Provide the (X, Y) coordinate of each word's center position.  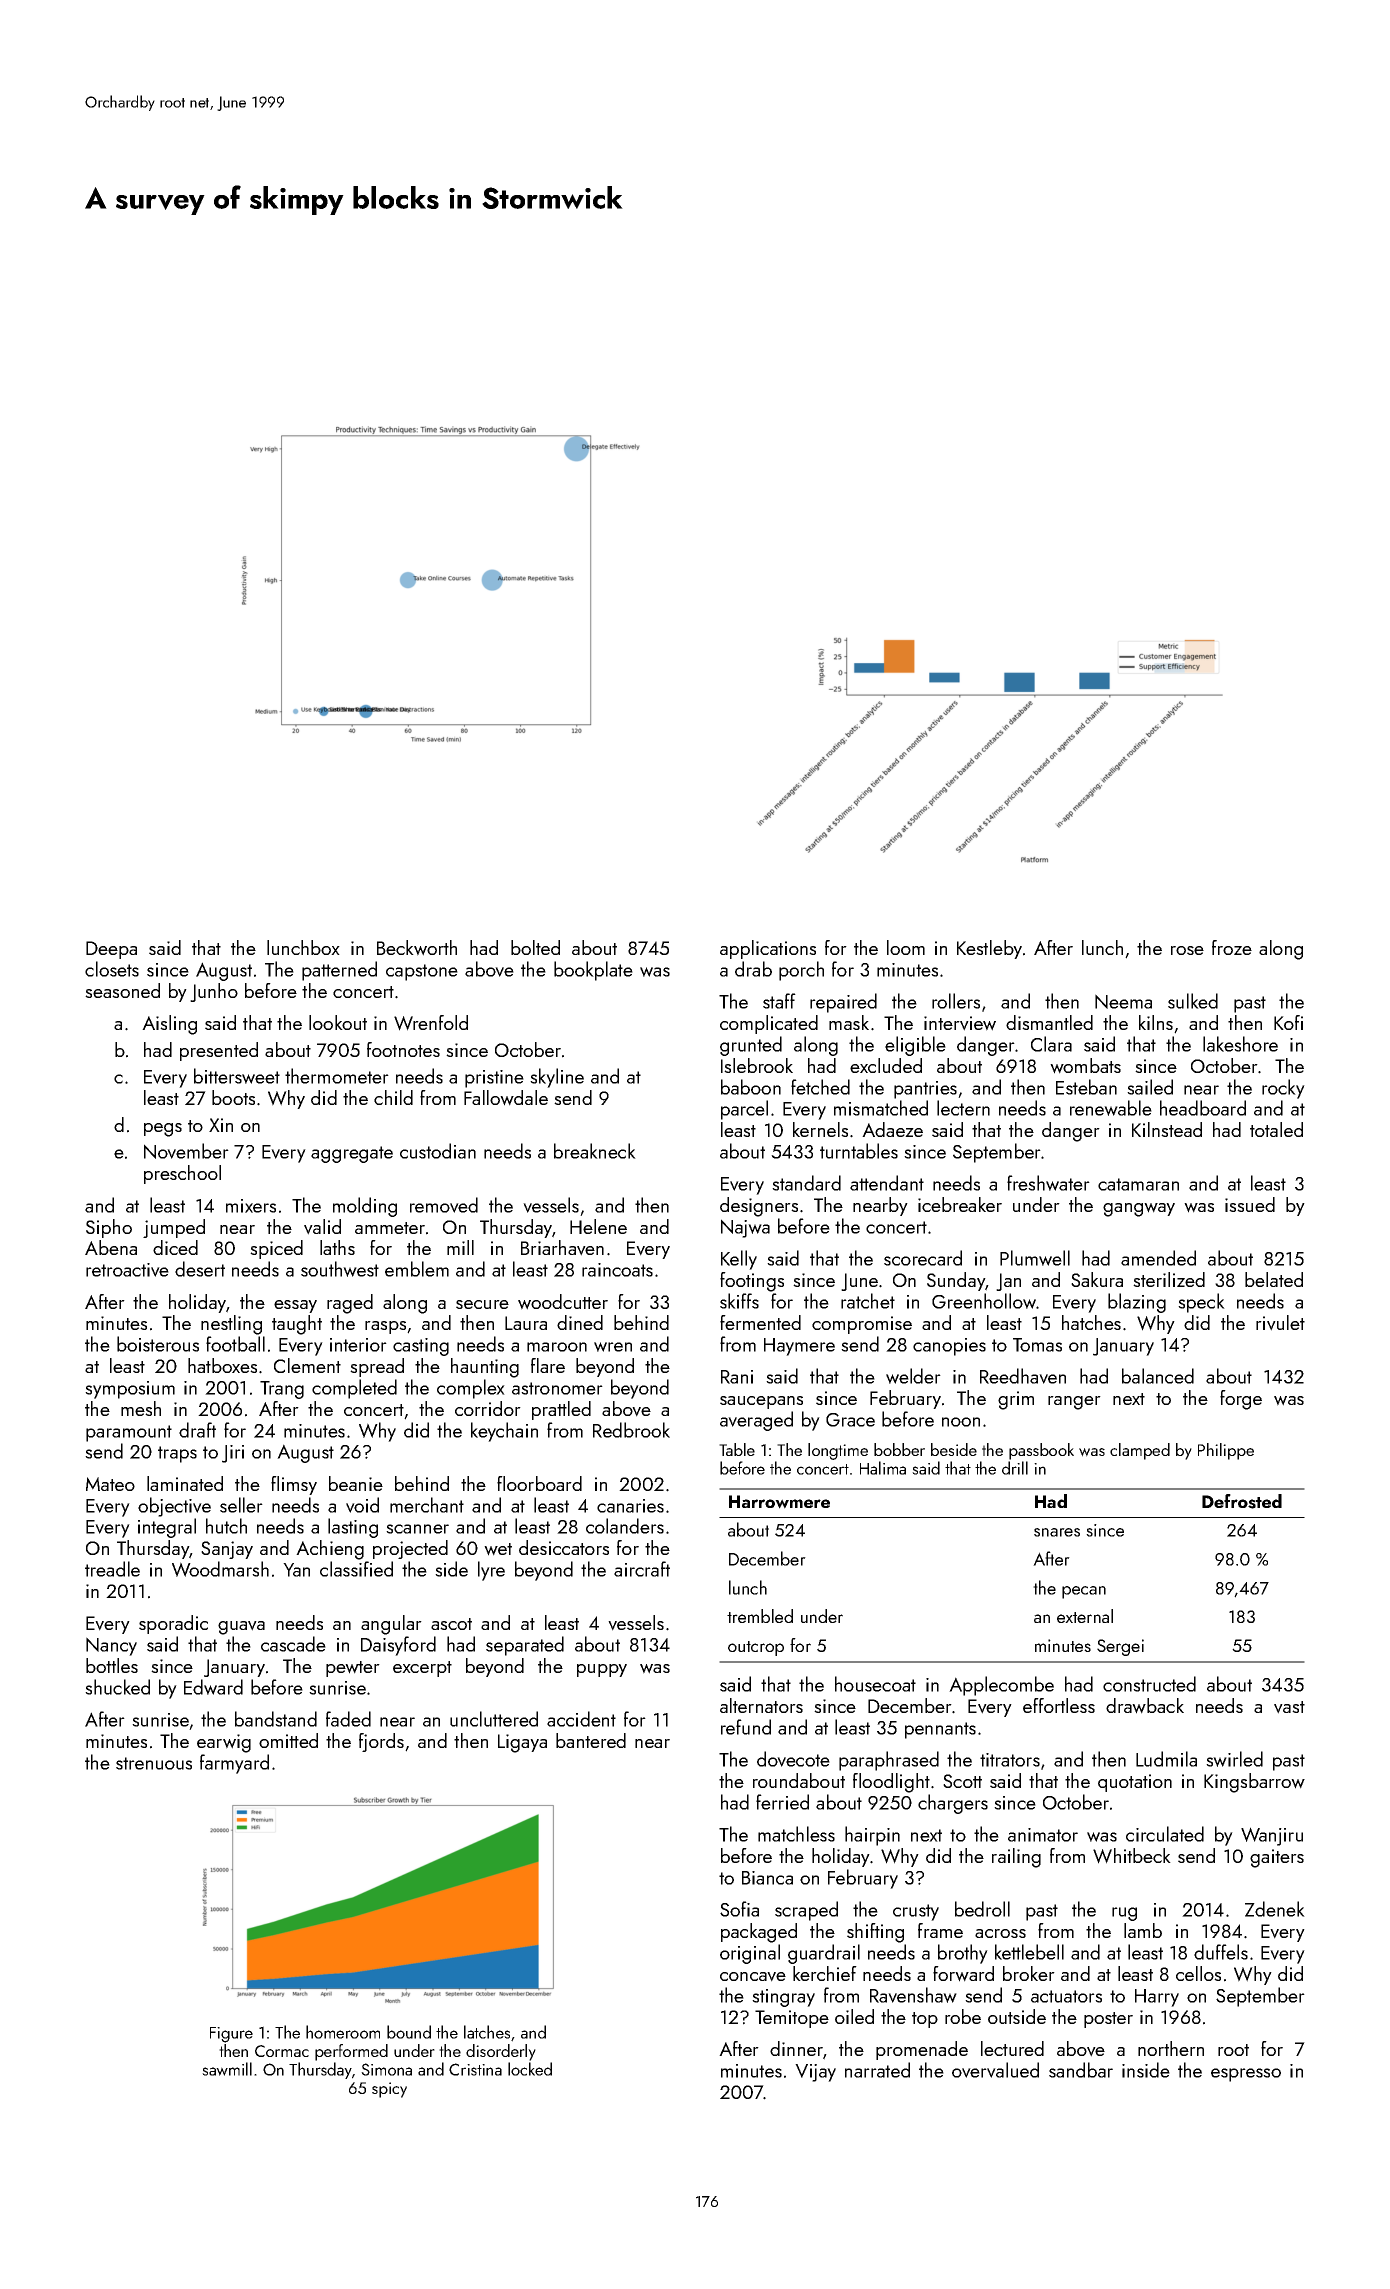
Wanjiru (1272, 1836)
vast (1289, 1707)
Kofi (1288, 1022)
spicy (389, 2090)
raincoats (617, 1270)
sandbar (1081, 2070)
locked (530, 2069)
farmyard (234, 1764)
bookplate (593, 971)
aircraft (642, 1569)
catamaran (1138, 1184)
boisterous (158, 1344)
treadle (112, 1569)
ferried (782, 1802)
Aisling (169, 1025)
